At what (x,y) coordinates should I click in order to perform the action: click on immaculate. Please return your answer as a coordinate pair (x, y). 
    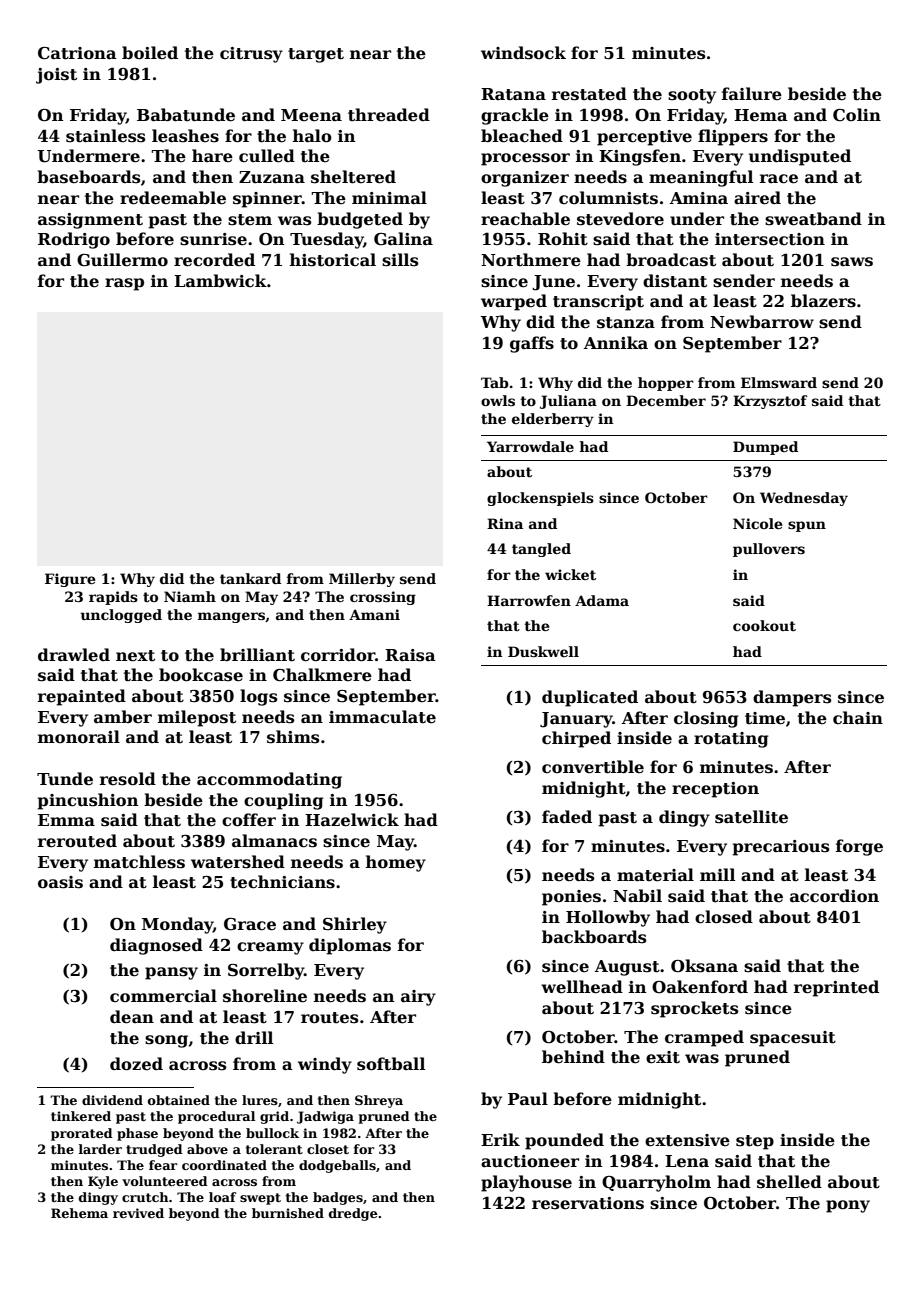
    Looking at the image, I should click on (382, 717).
